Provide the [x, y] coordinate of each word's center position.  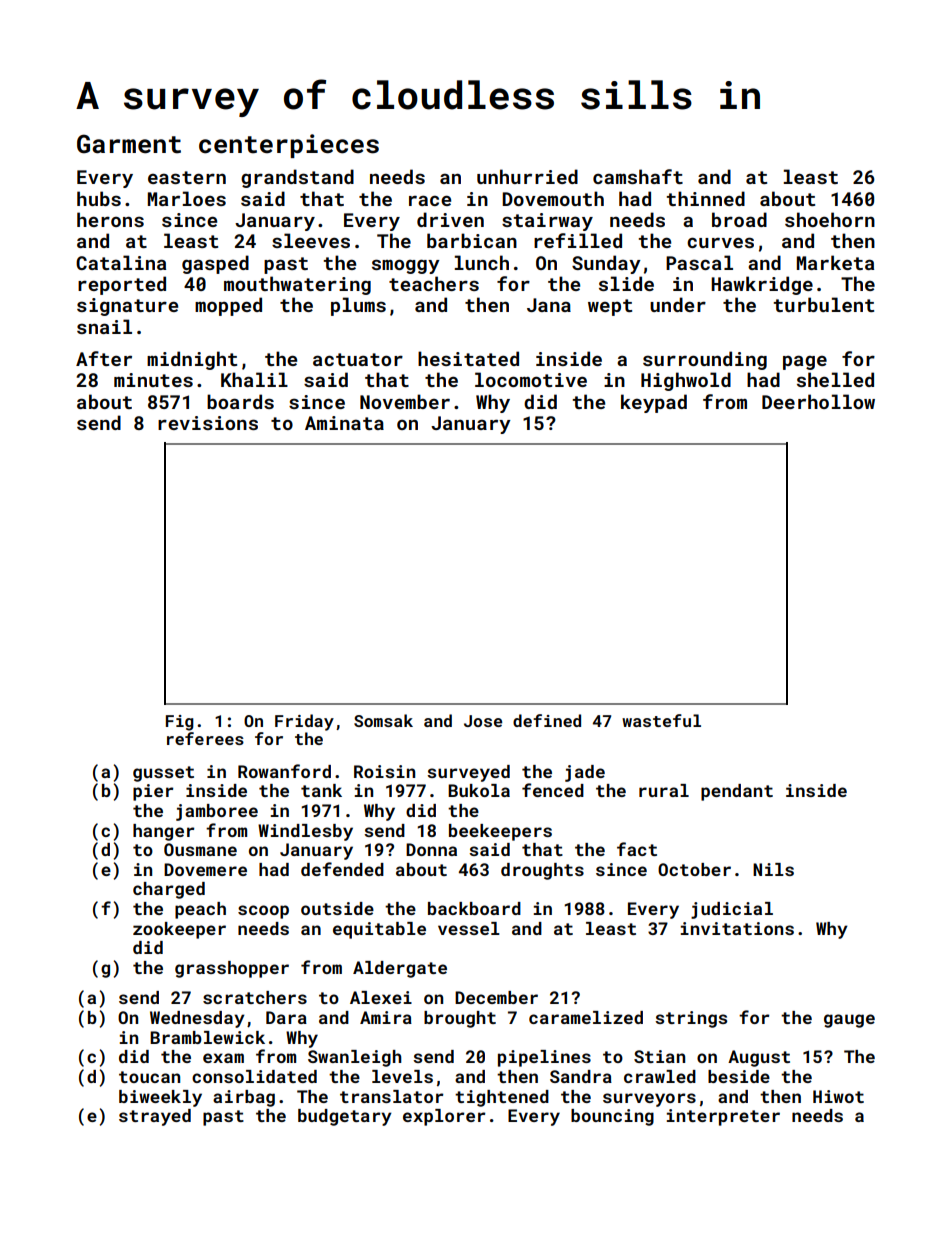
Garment [129, 144]
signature [127, 307]
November [405, 401]
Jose [483, 721]
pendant [737, 792]
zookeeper [179, 930]
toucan [149, 1077]
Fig [180, 723]
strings [691, 1019]
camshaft [638, 176]
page [805, 362]
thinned [706, 198]
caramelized [586, 1017]
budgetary [345, 1117]
